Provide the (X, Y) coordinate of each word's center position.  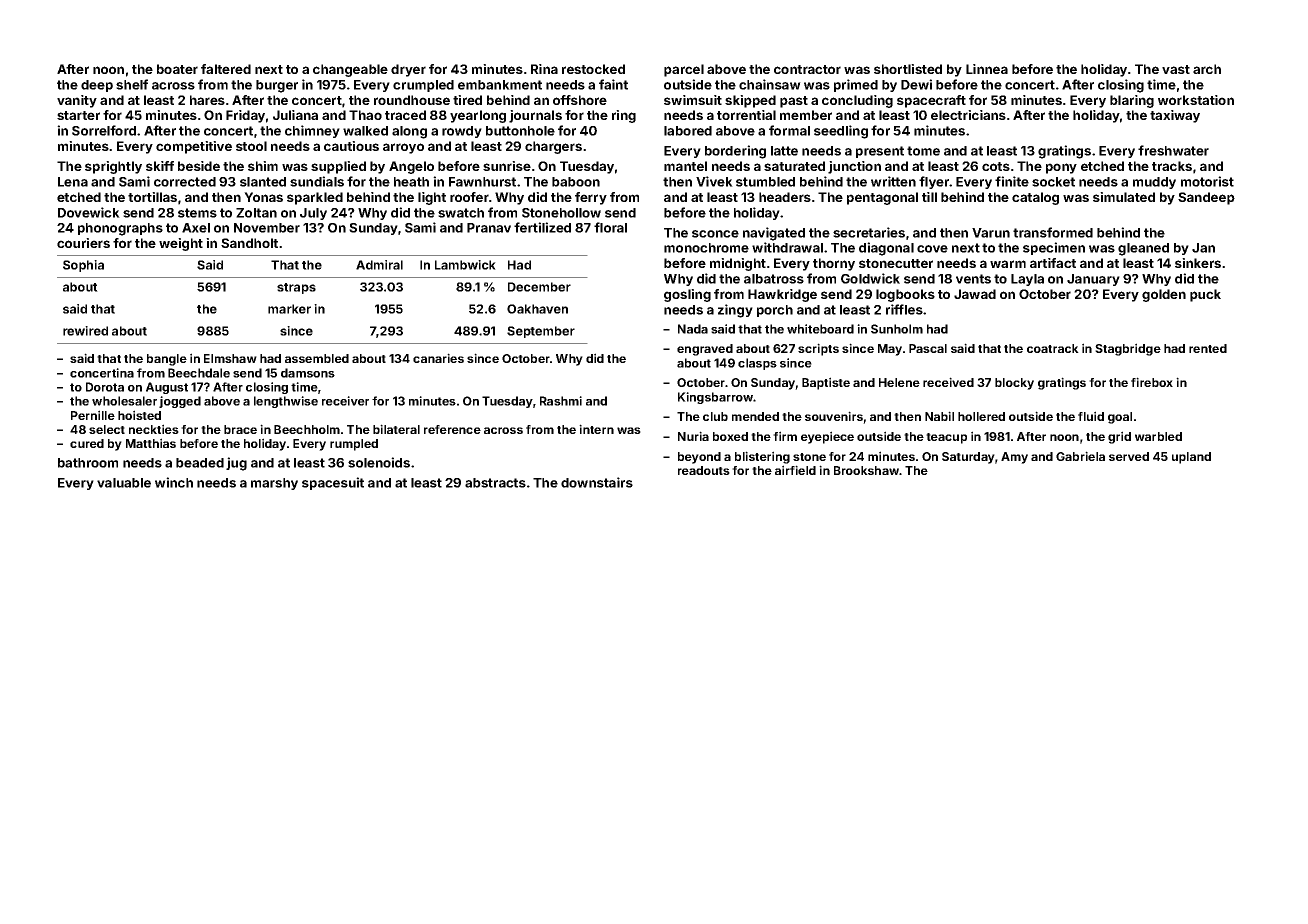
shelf (132, 84)
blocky (1014, 384)
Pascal (928, 348)
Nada (693, 329)
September (541, 332)
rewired (85, 331)
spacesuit (333, 483)
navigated (774, 234)
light (432, 198)
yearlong (478, 116)
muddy (1154, 183)
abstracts (495, 483)
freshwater (1173, 150)
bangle (167, 360)
